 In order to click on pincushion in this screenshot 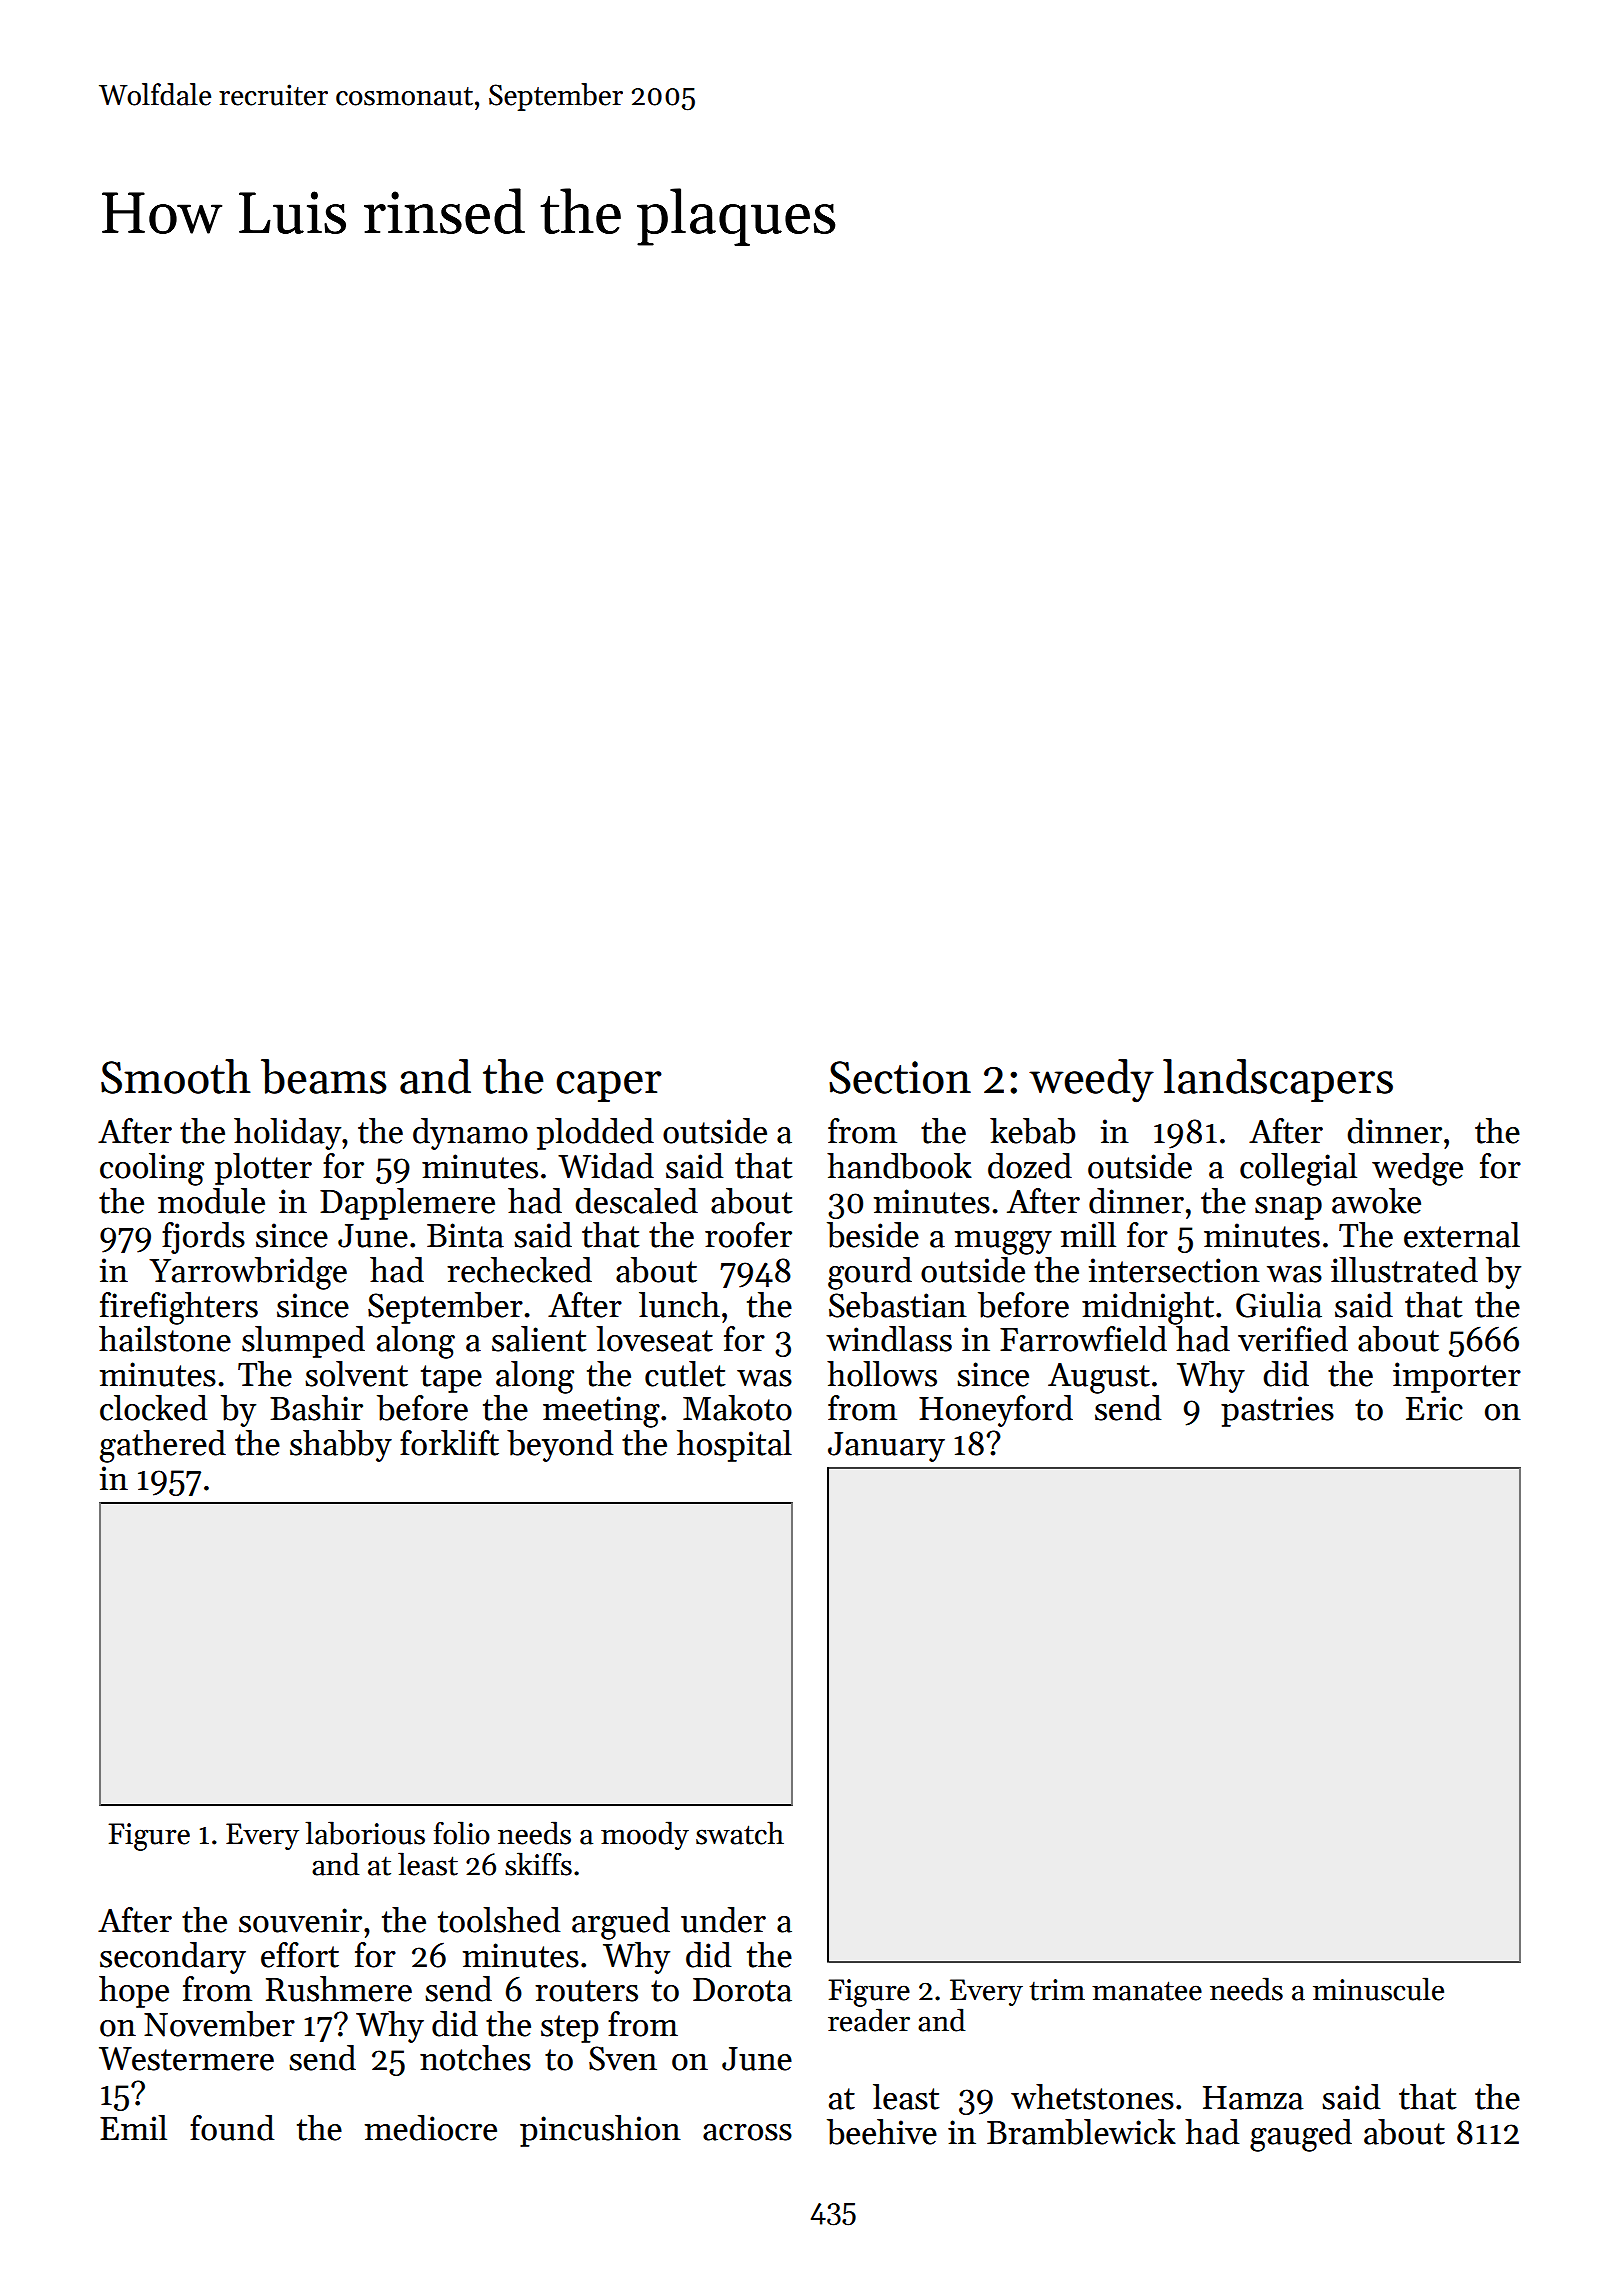, I will do `click(600, 2131)`.
